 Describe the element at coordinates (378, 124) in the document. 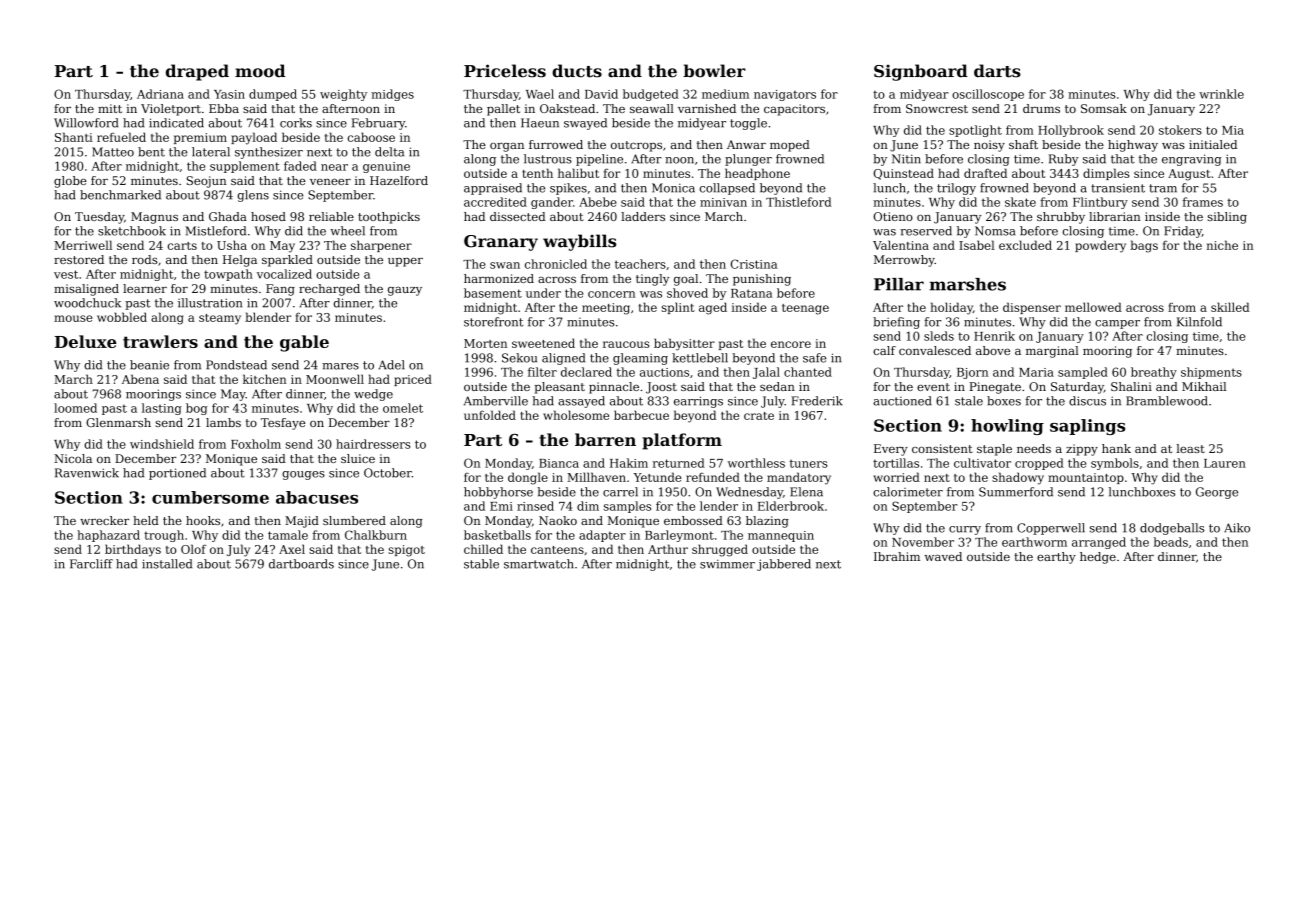

I see `February` at that location.
